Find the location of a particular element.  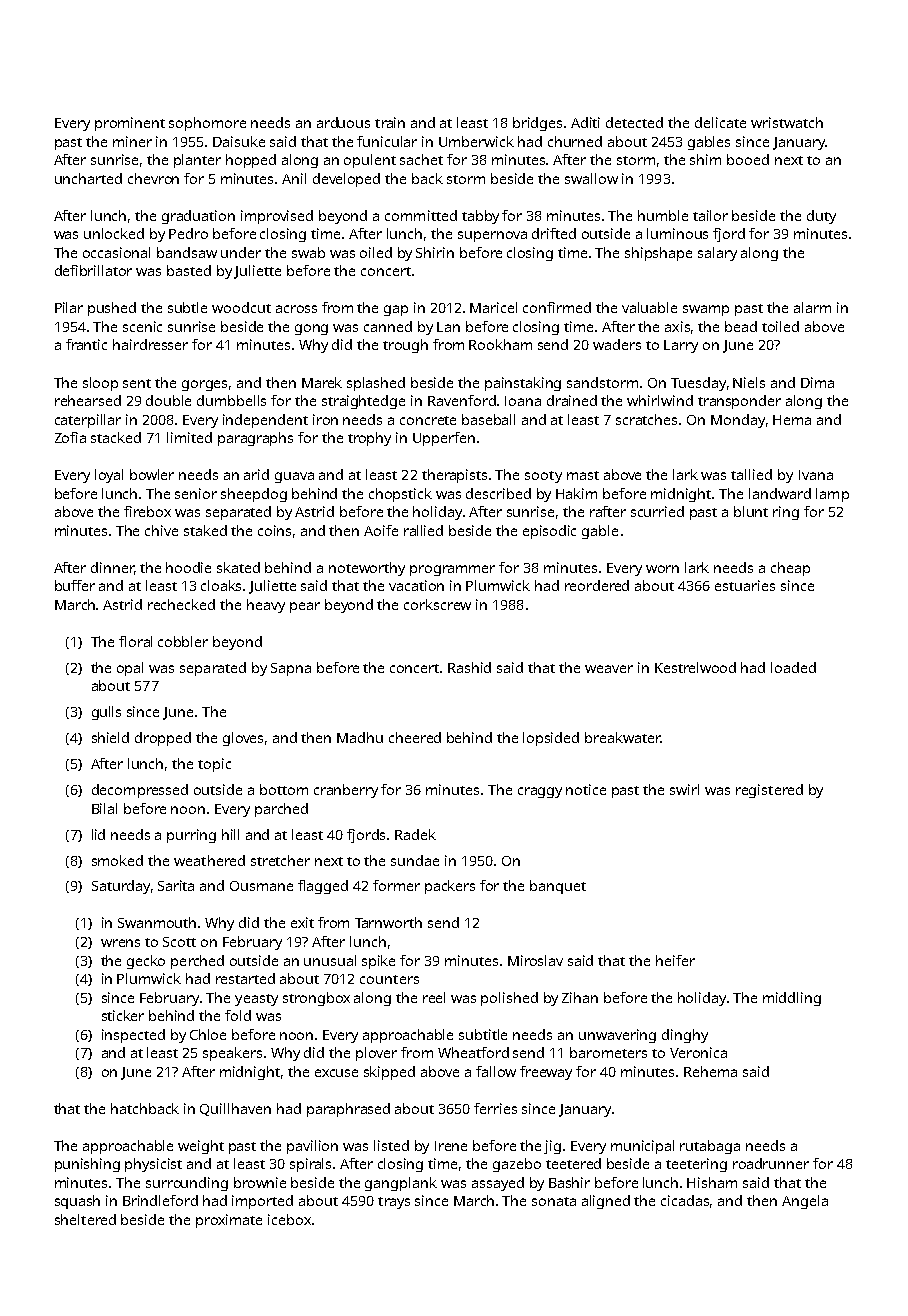

across is located at coordinates (296, 309).
